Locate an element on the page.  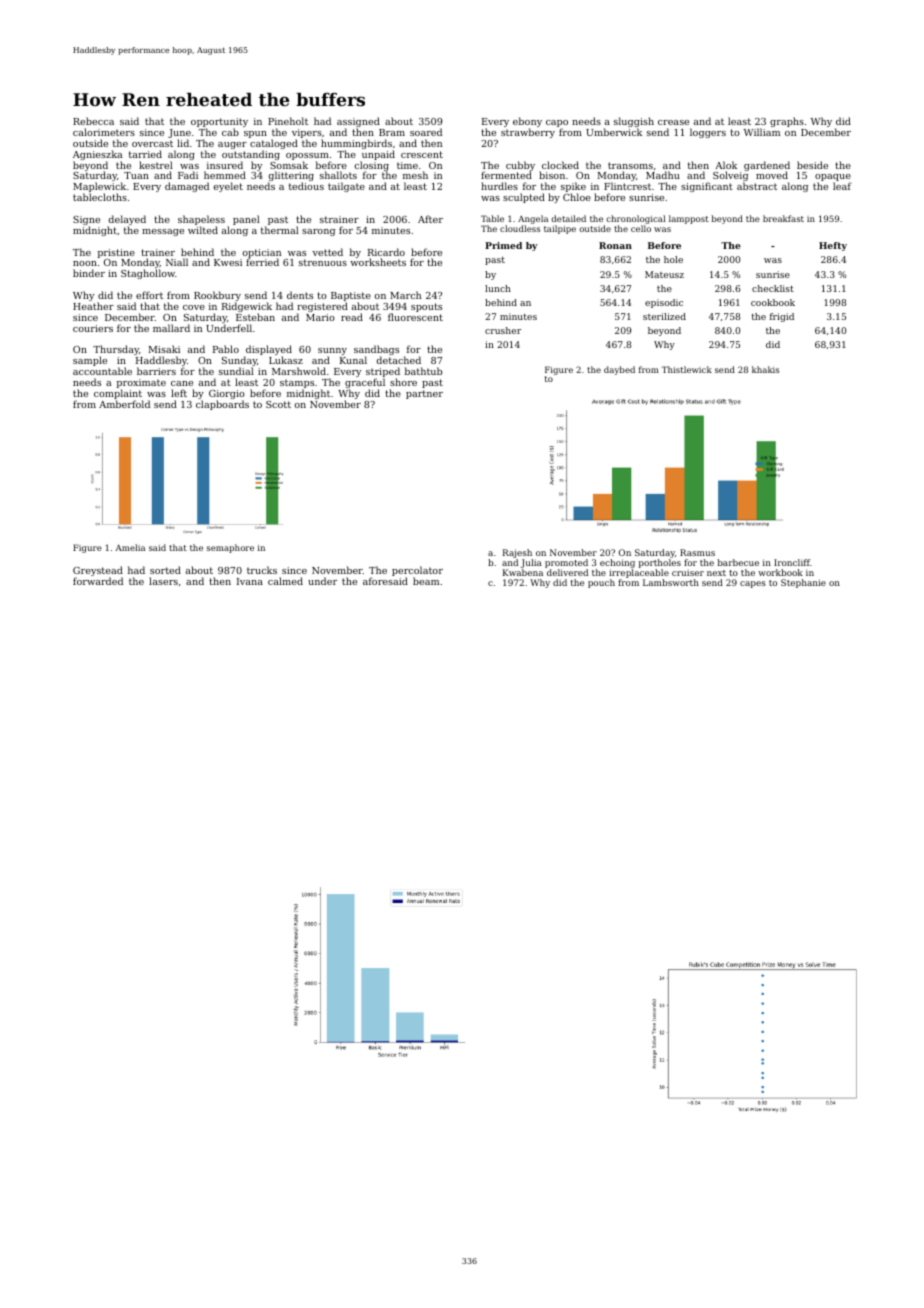
lid is located at coordinates (183, 143).
